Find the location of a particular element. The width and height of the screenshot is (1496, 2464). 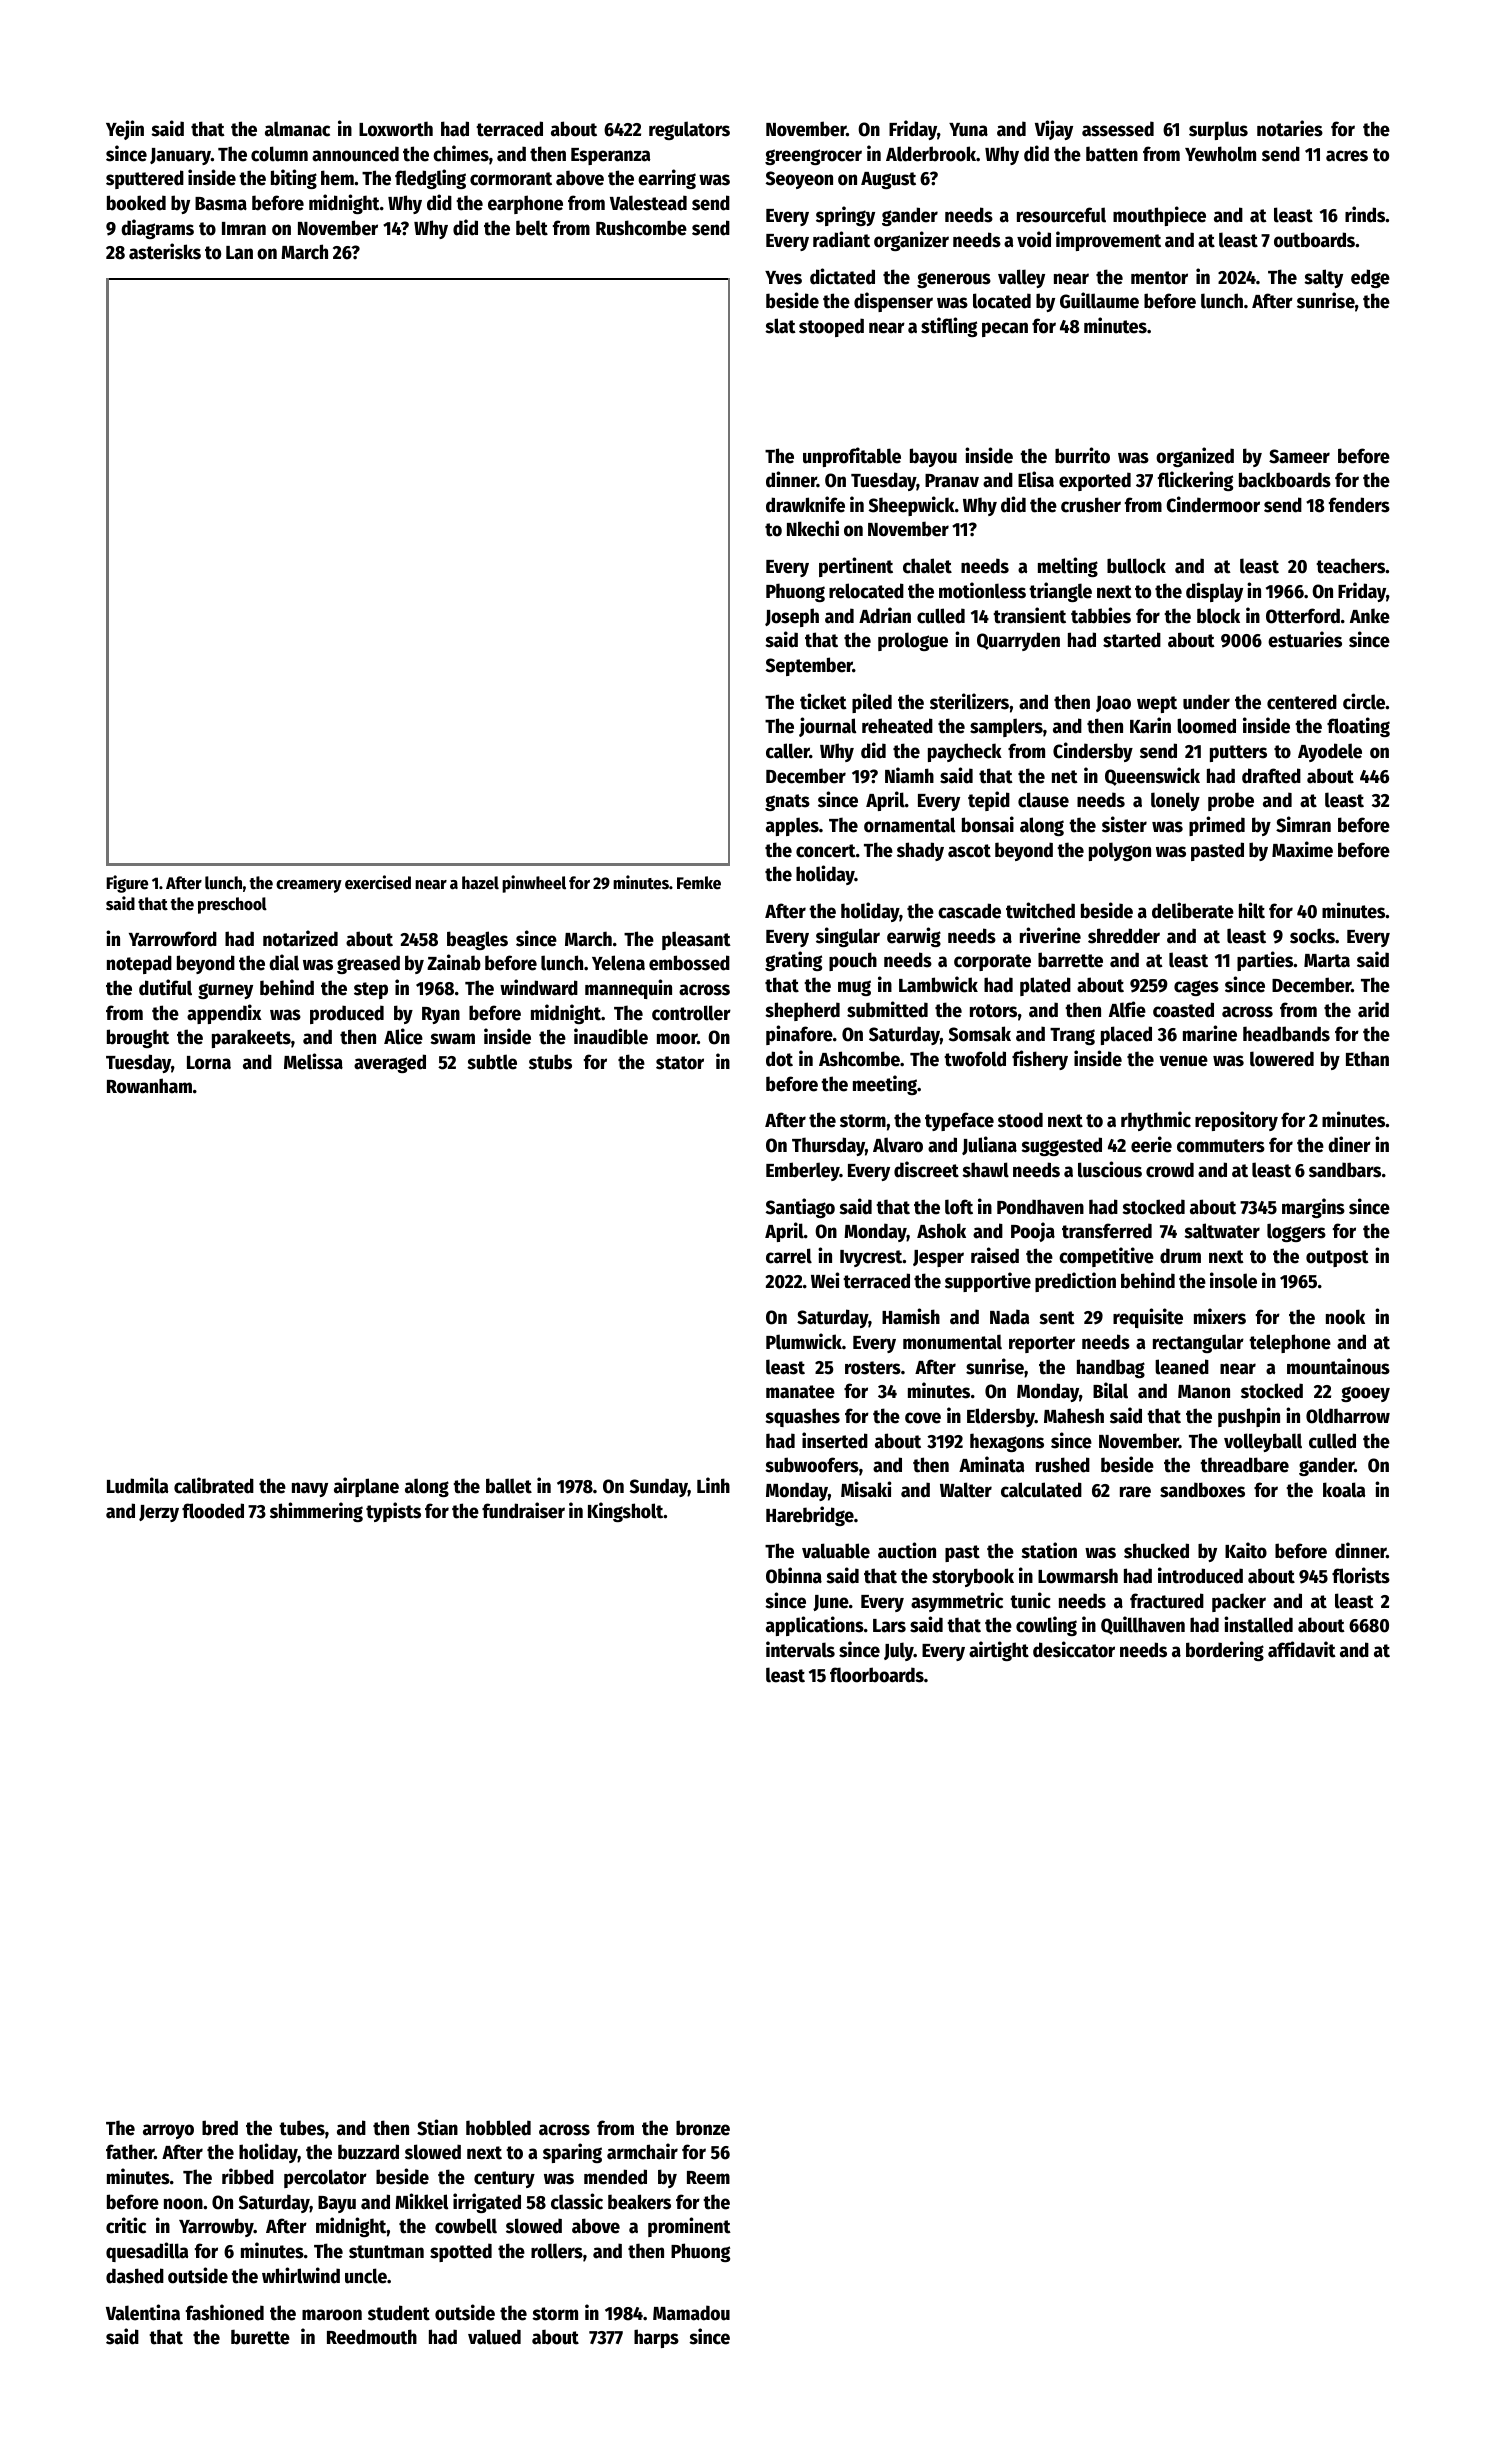

bronze is located at coordinates (703, 2128).
